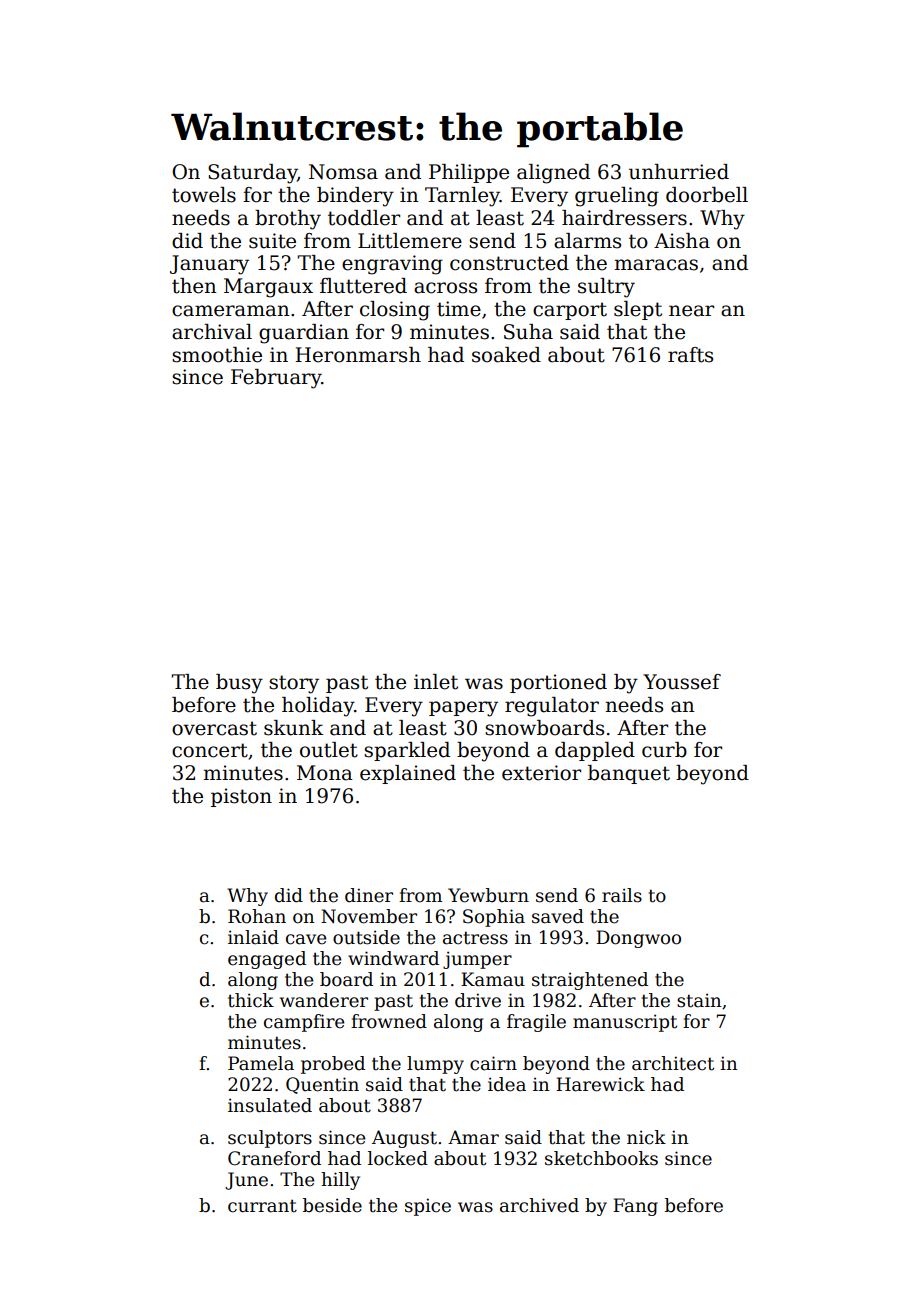  I want to click on cave, so click(306, 939).
